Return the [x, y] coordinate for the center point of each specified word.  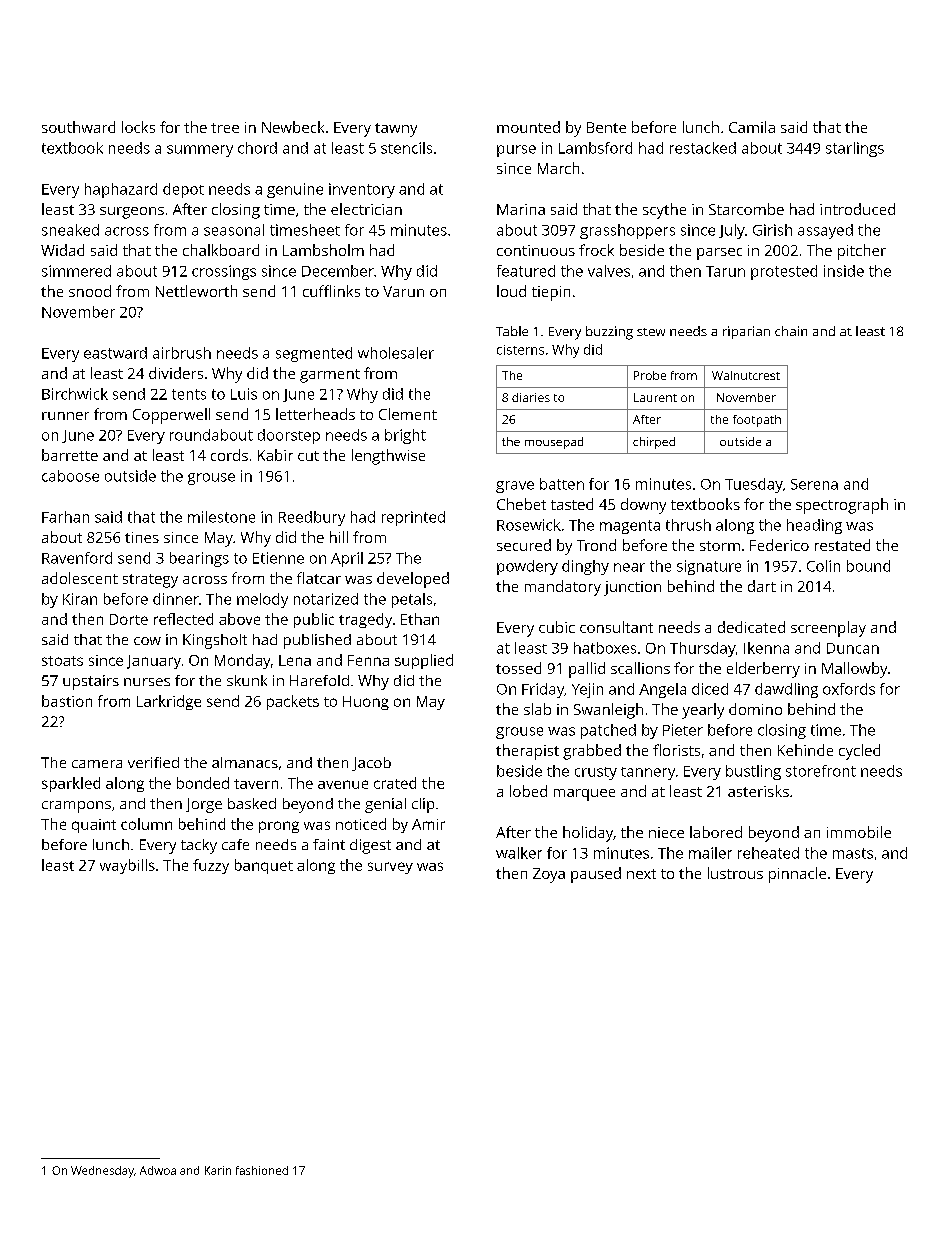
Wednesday [102, 1172]
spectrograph [842, 506]
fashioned [262, 1170]
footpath [757, 421]
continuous [536, 250]
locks [138, 127]
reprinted [413, 518]
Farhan [65, 517]
